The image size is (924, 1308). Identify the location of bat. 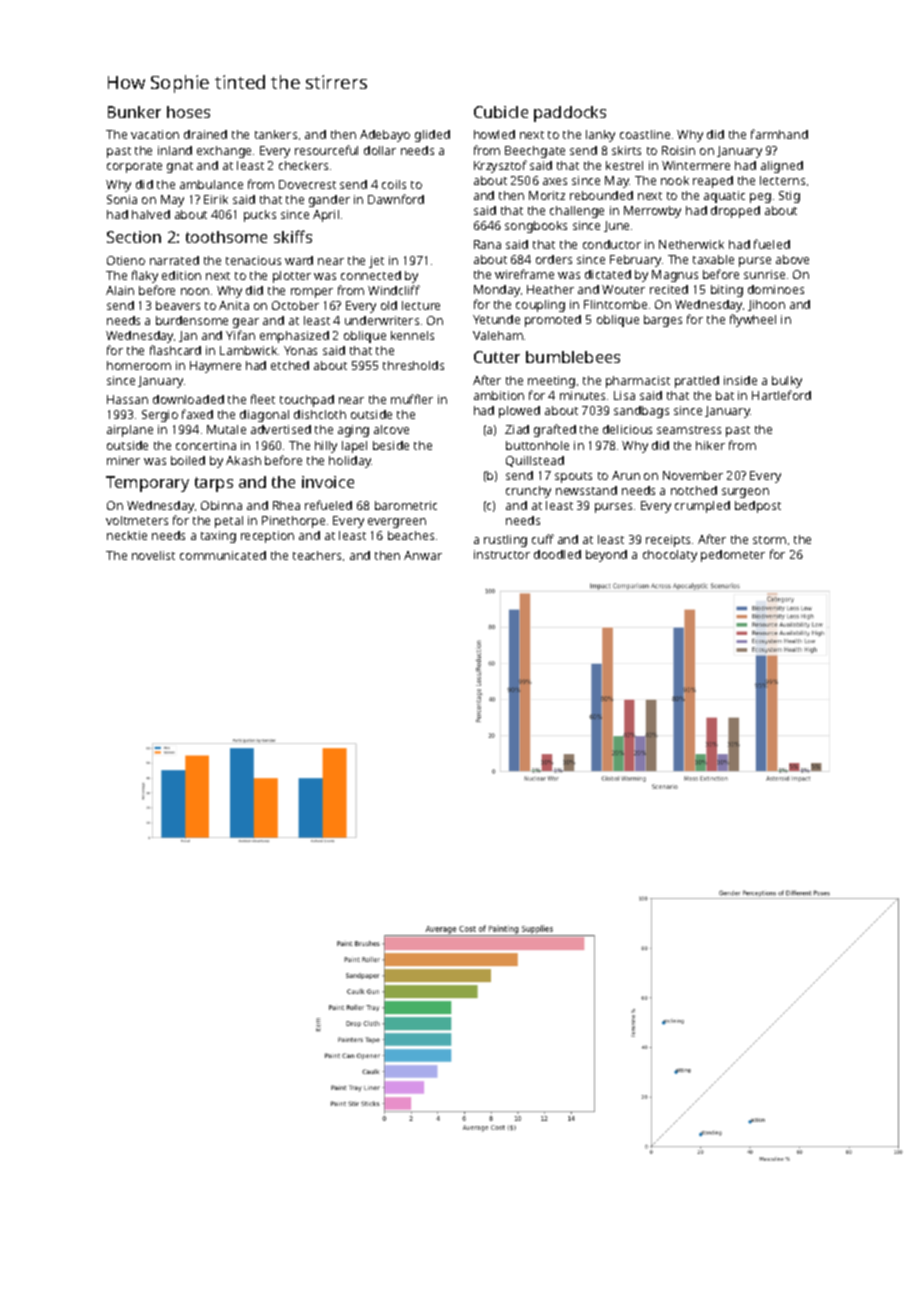
(725, 395).
